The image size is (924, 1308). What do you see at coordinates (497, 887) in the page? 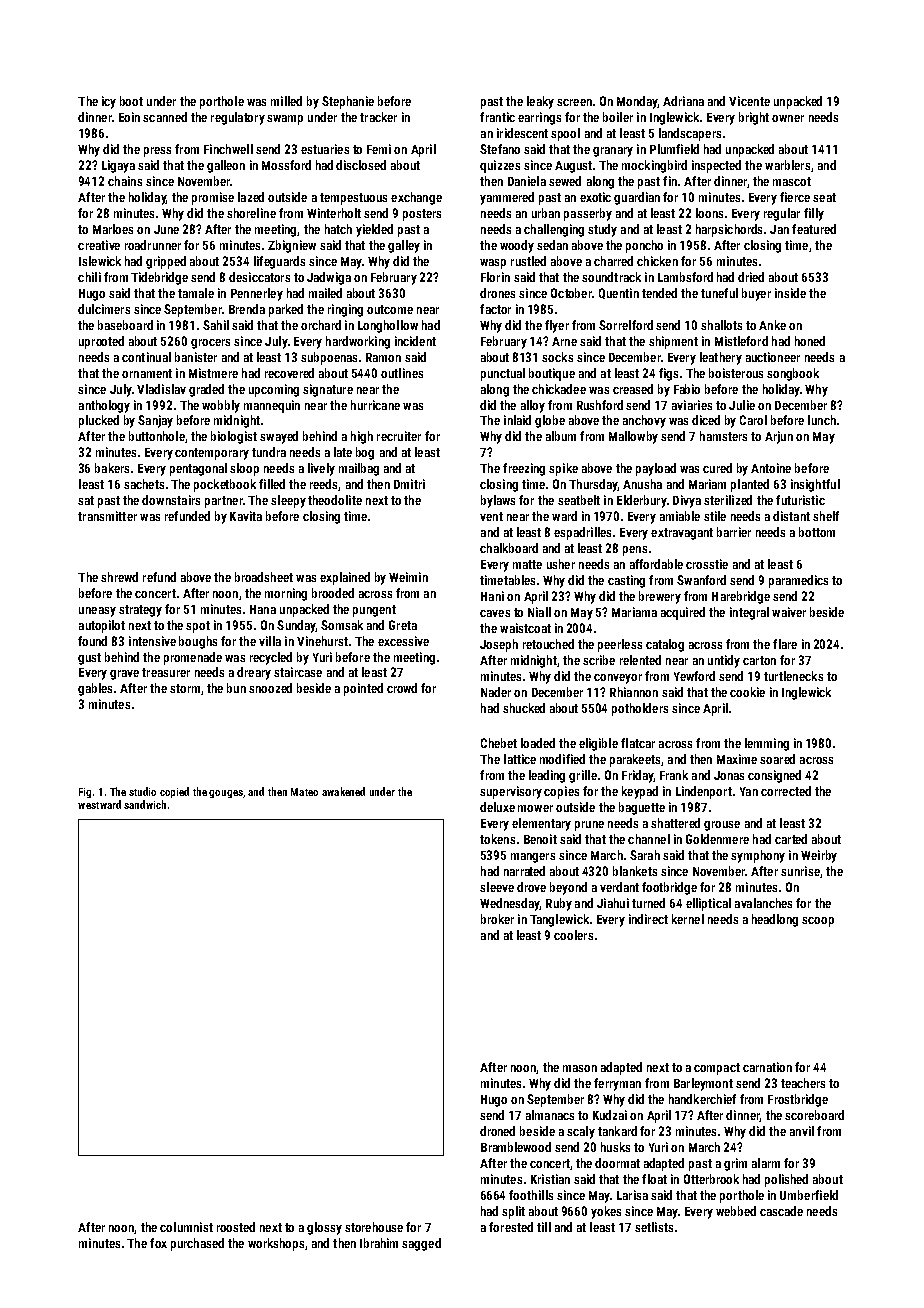
I see `sleeve` at bounding box center [497, 887].
